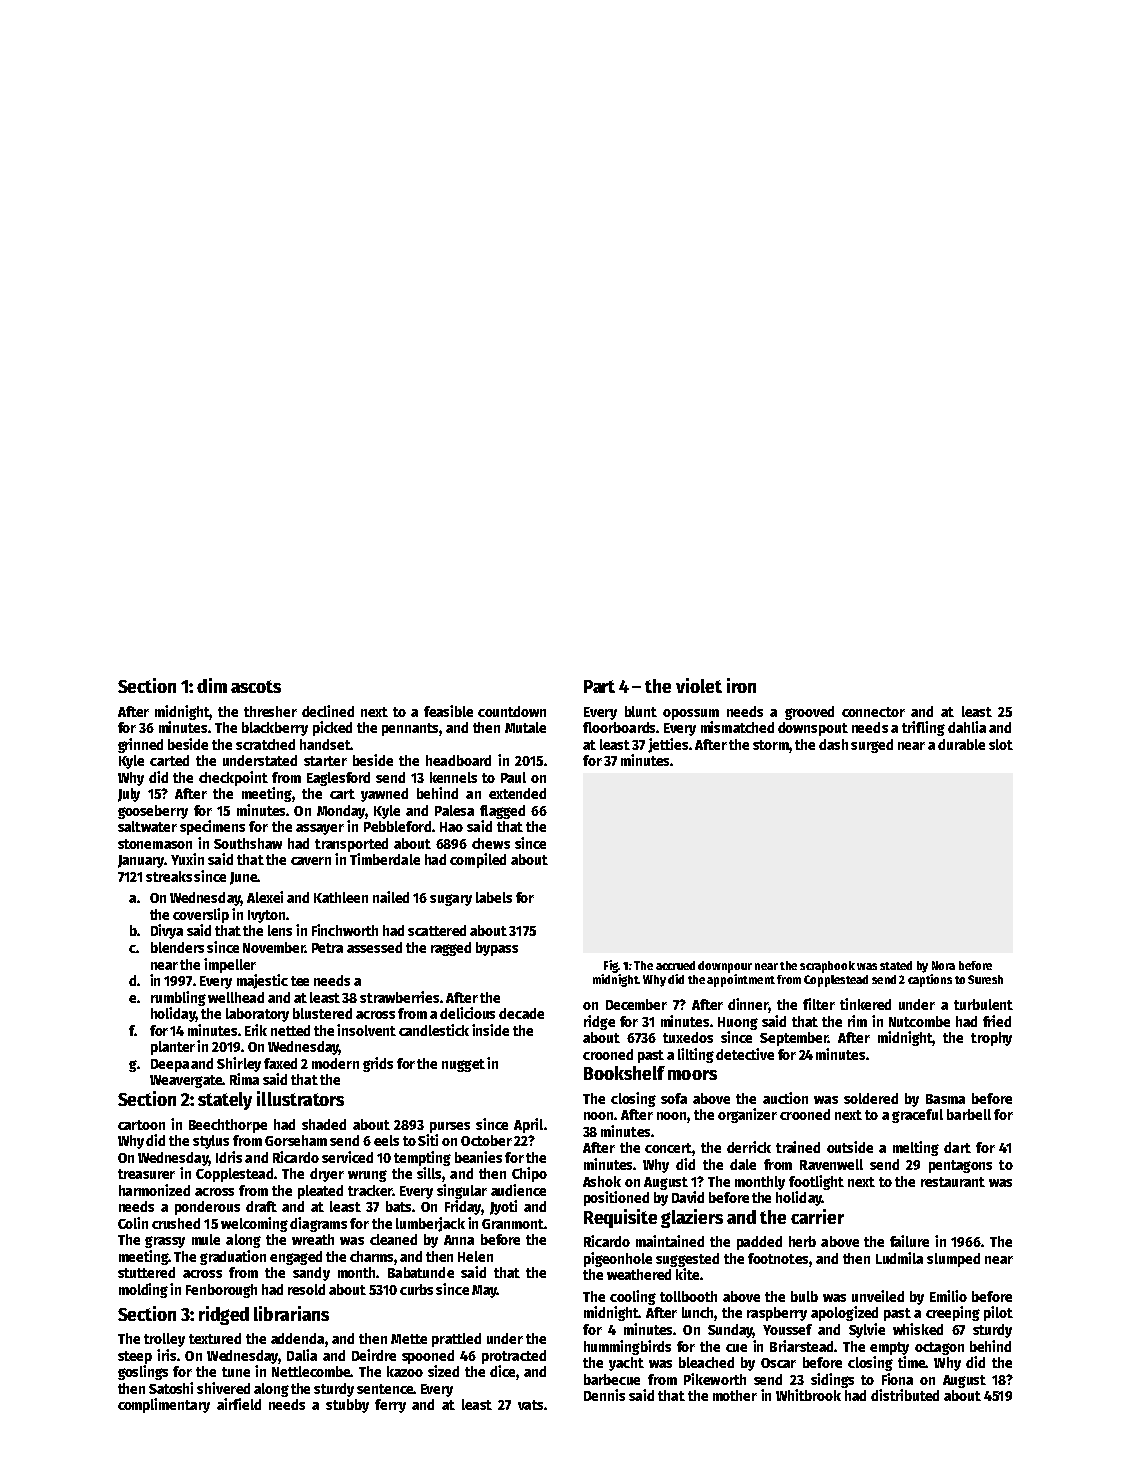  What do you see at coordinates (187, 859) in the document?
I see `Yuxin` at bounding box center [187, 859].
